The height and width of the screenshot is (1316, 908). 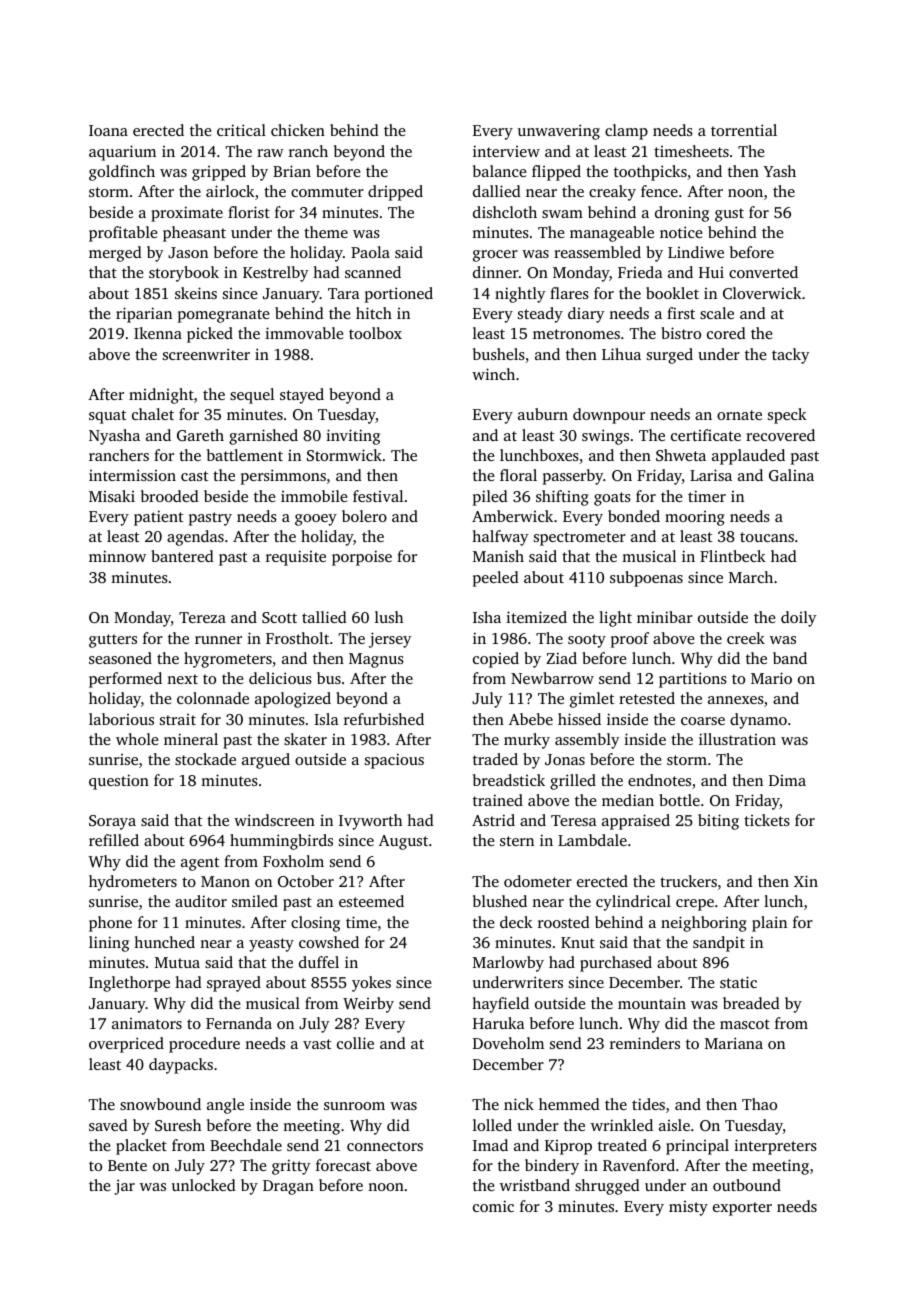 I want to click on dynamo, so click(x=758, y=721).
